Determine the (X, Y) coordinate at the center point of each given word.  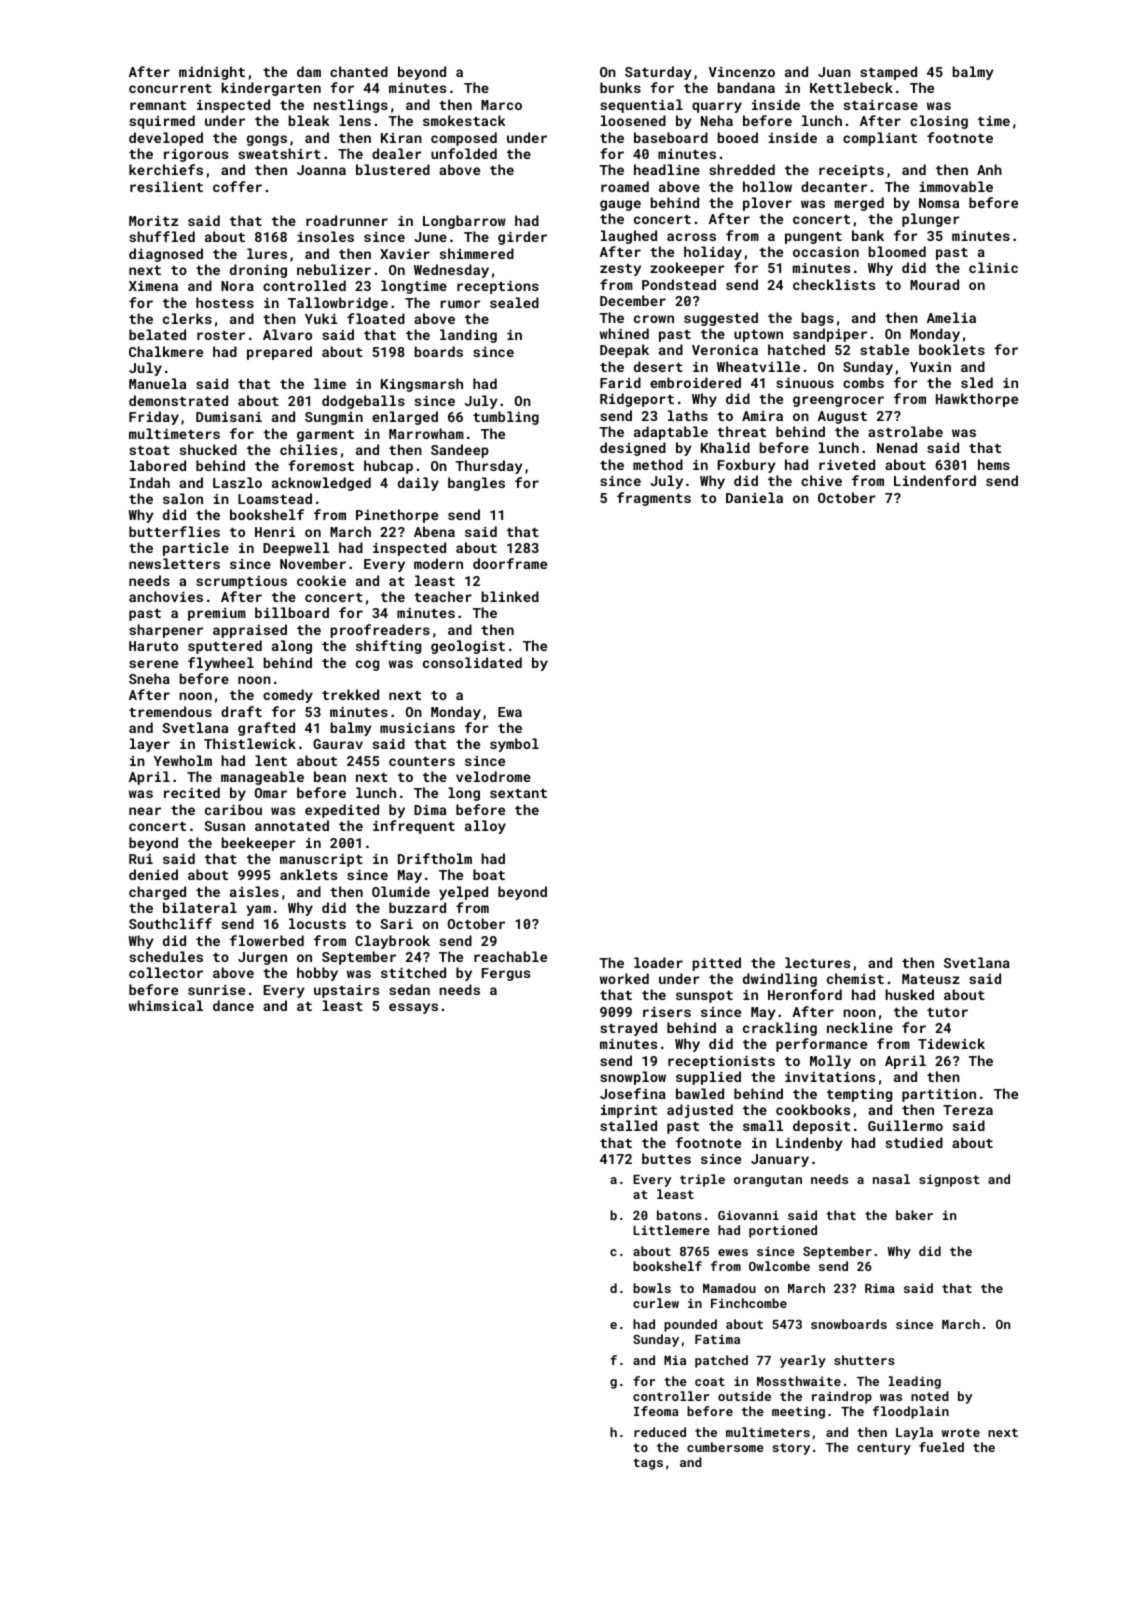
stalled (628, 1125)
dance (233, 1005)
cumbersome (725, 1447)
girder (522, 238)
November (313, 563)
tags (648, 1464)
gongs (267, 140)
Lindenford (935, 480)
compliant (880, 139)
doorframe (510, 563)
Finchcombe (749, 1303)
